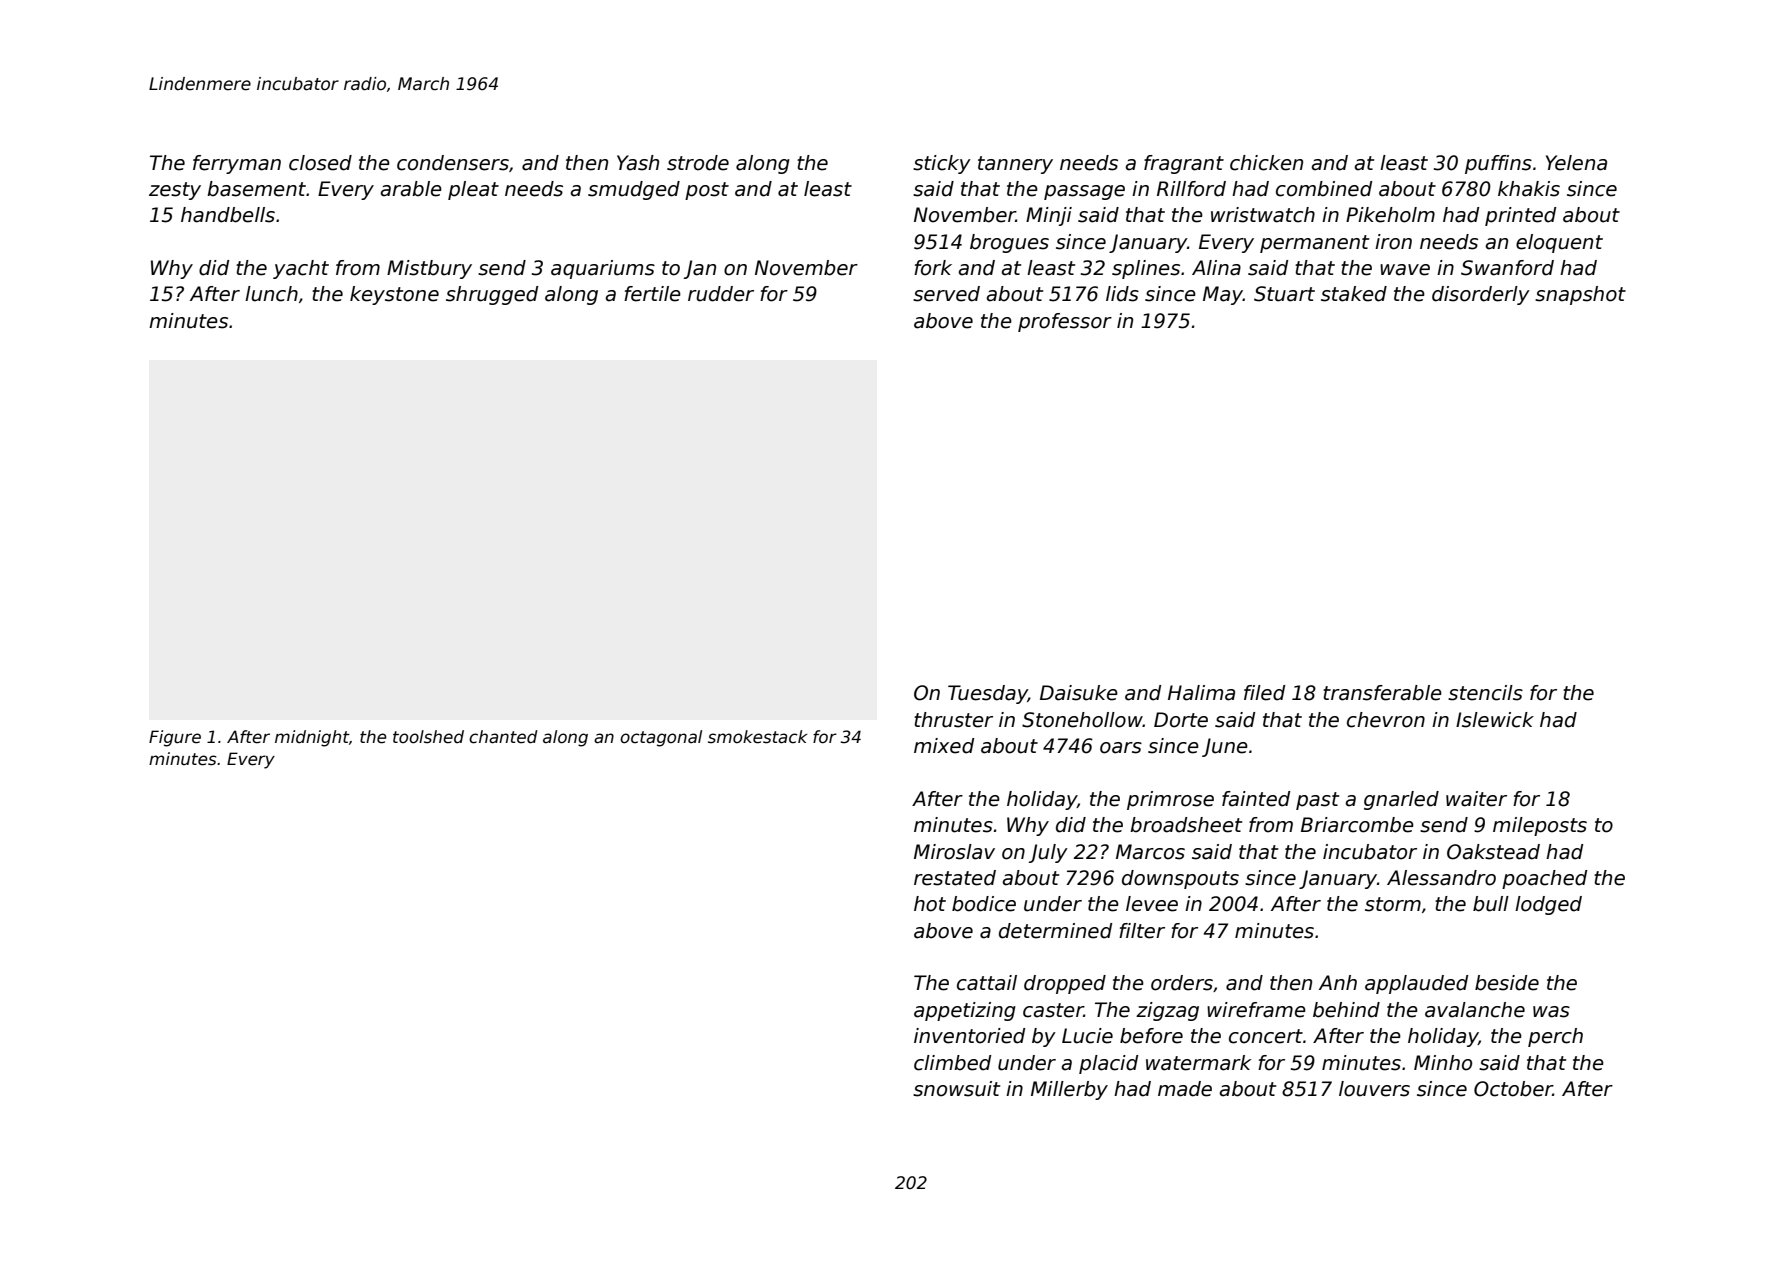 The height and width of the image is (1266, 1790). What do you see at coordinates (956, 1089) in the image?
I see `snowsuit` at bounding box center [956, 1089].
